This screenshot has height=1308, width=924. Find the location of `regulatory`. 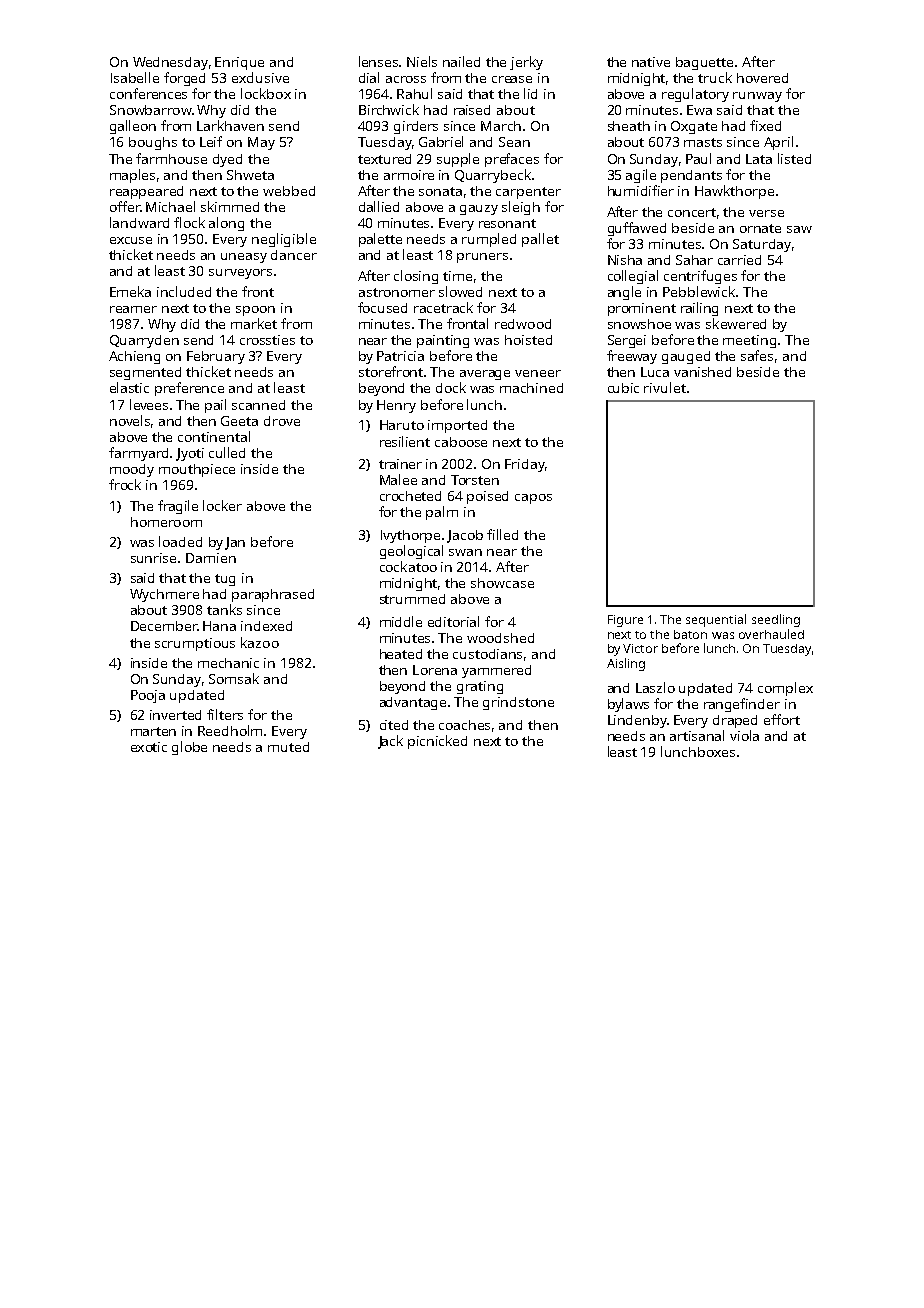

regulatory is located at coordinates (695, 95).
